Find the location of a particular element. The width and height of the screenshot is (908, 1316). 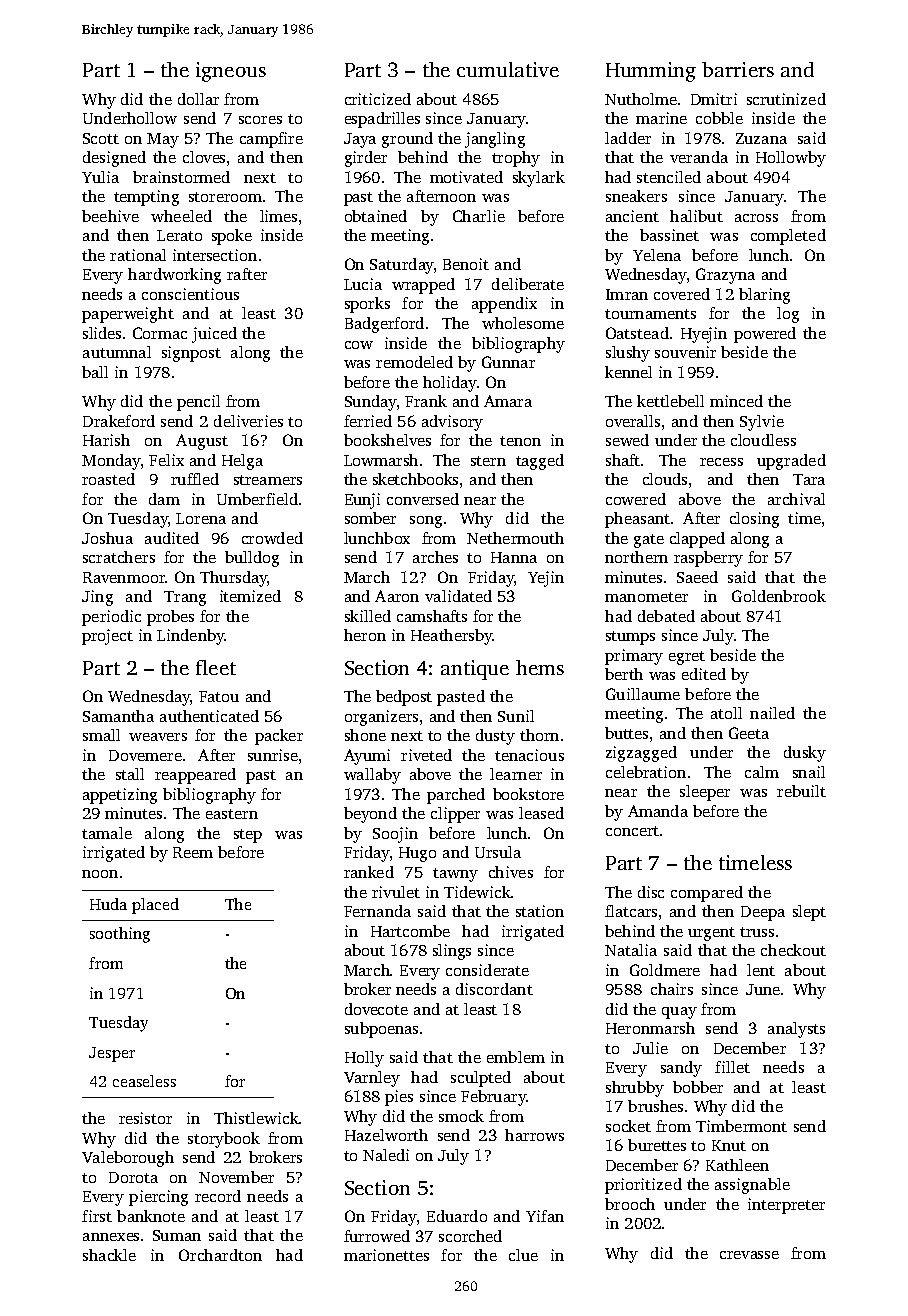

compared is located at coordinates (707, 894).
